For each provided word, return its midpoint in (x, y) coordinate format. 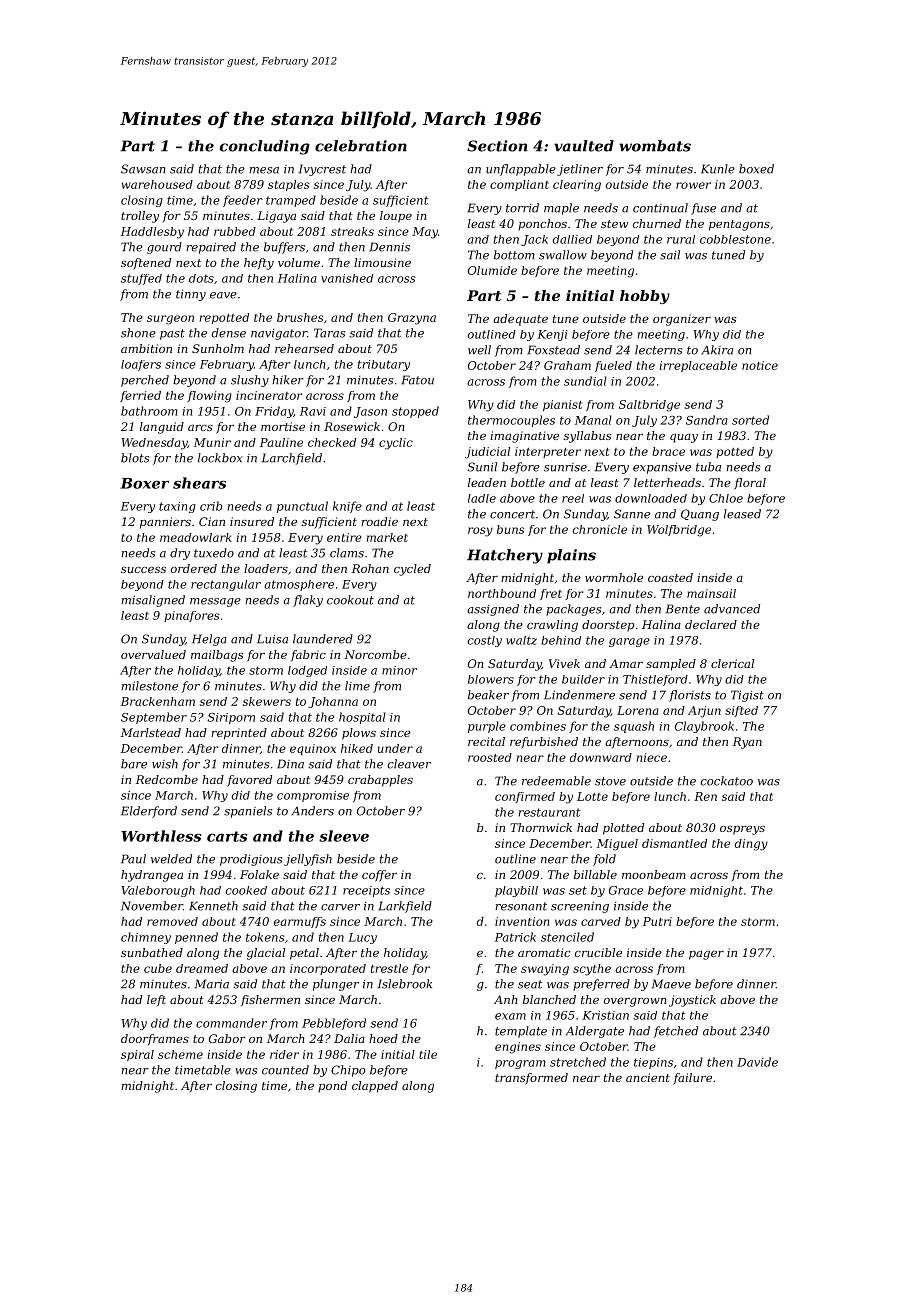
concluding (265, 147)
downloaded (651, 498)
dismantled (674, 843)
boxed (756, 169)
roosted (490, 757)
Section (497, 146)
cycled (412, 570)
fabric (308, 655)
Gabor (227, 1038)
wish (165, 764)
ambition (146, 348)
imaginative (524, 437)
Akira (717, 350)
